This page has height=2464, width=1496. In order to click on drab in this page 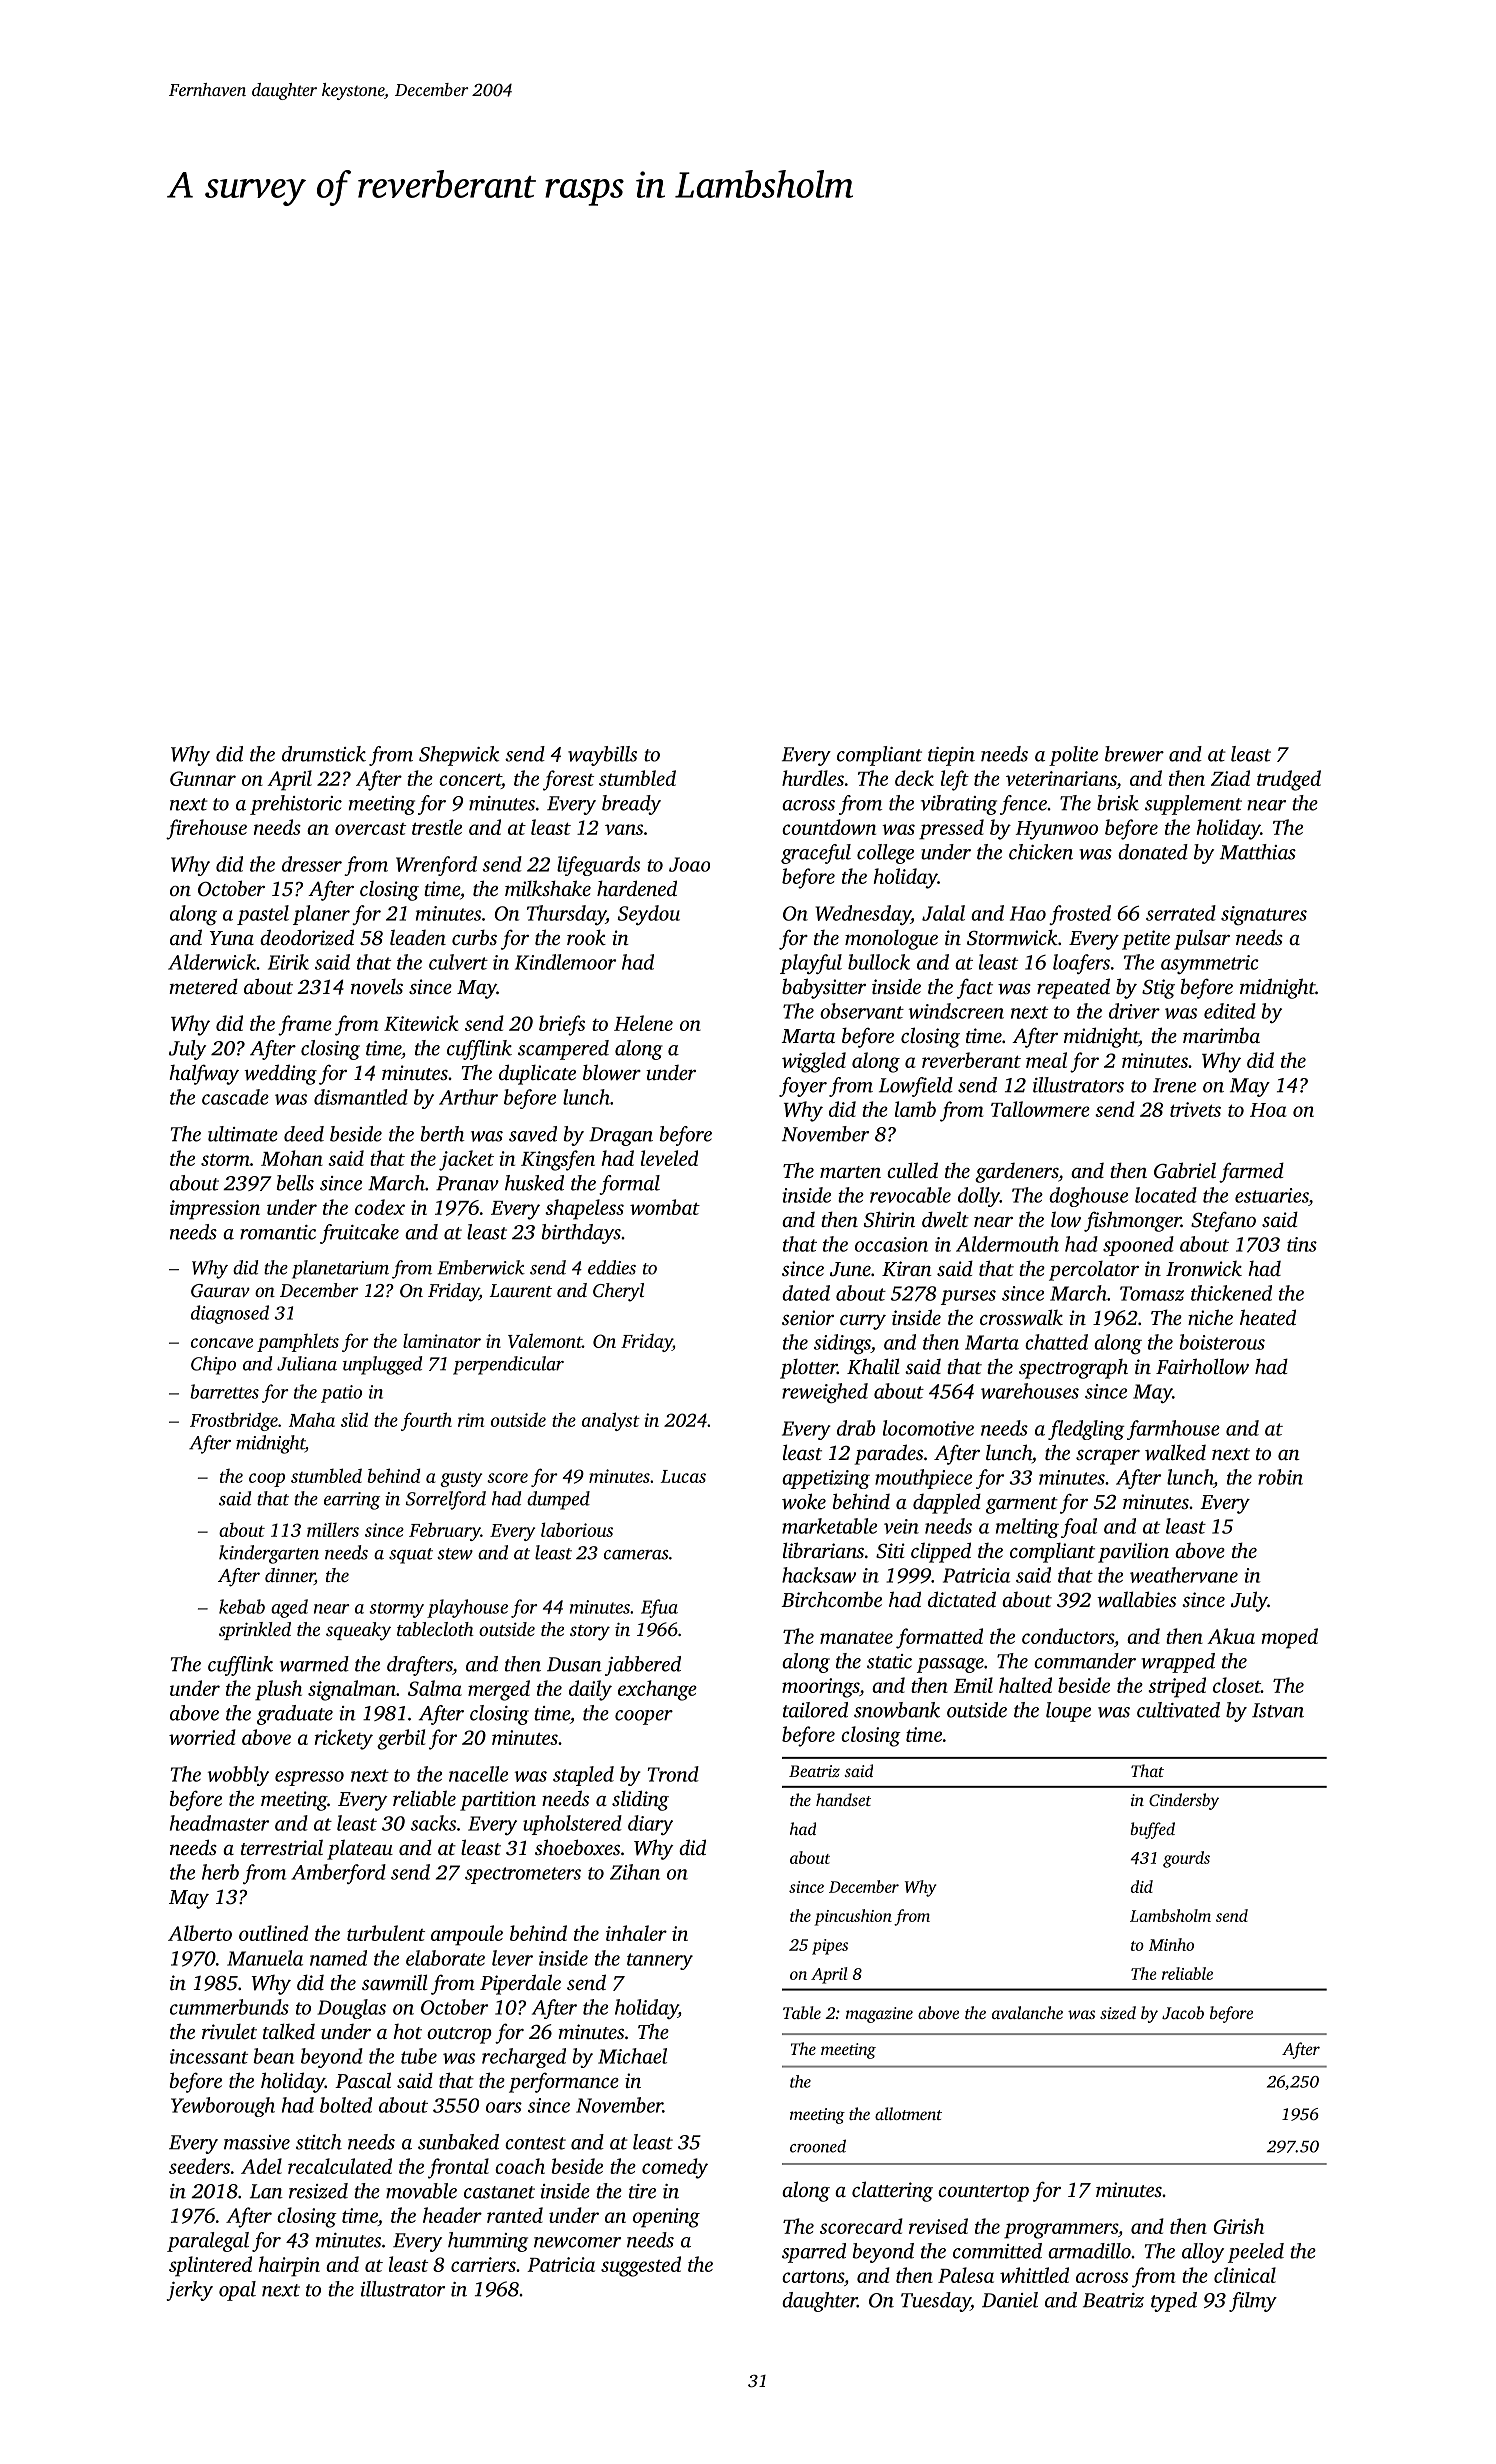, I will do `click(856, 1428)`.
